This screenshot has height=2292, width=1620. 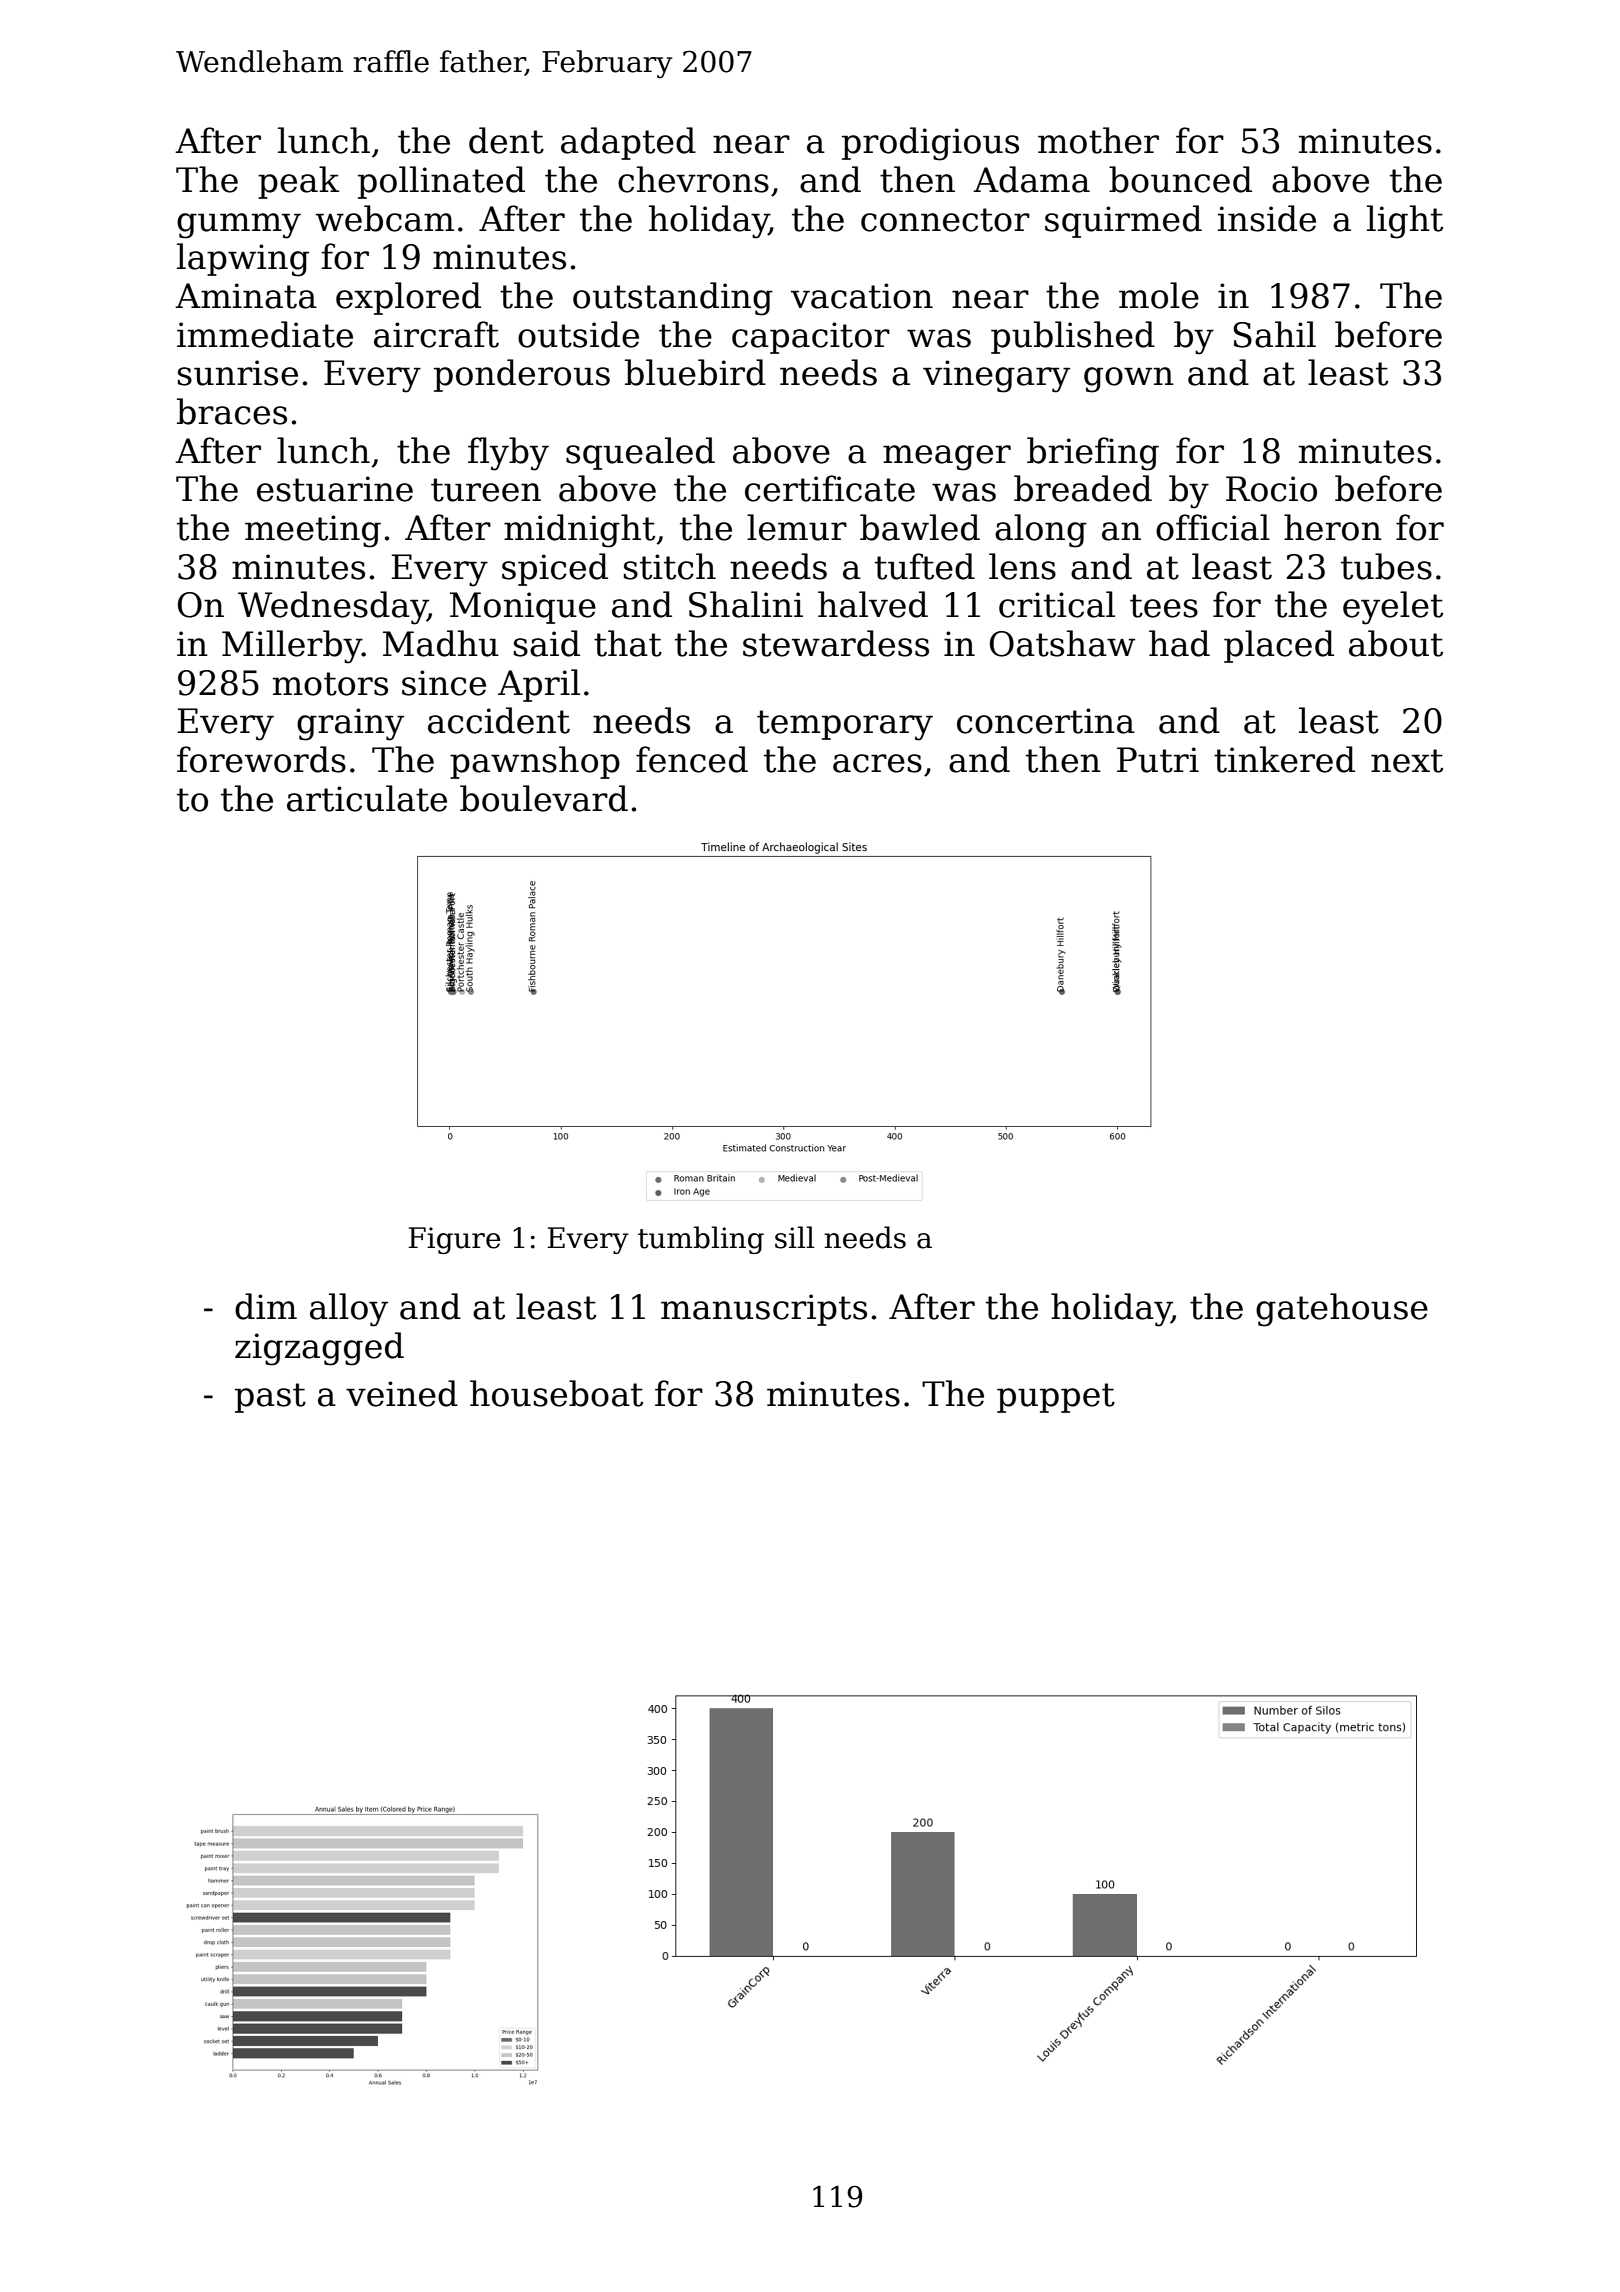 What do you see at coordinates (313, 531) in the screenshot?
I see `meeting` at bounding box center [313, 531].
